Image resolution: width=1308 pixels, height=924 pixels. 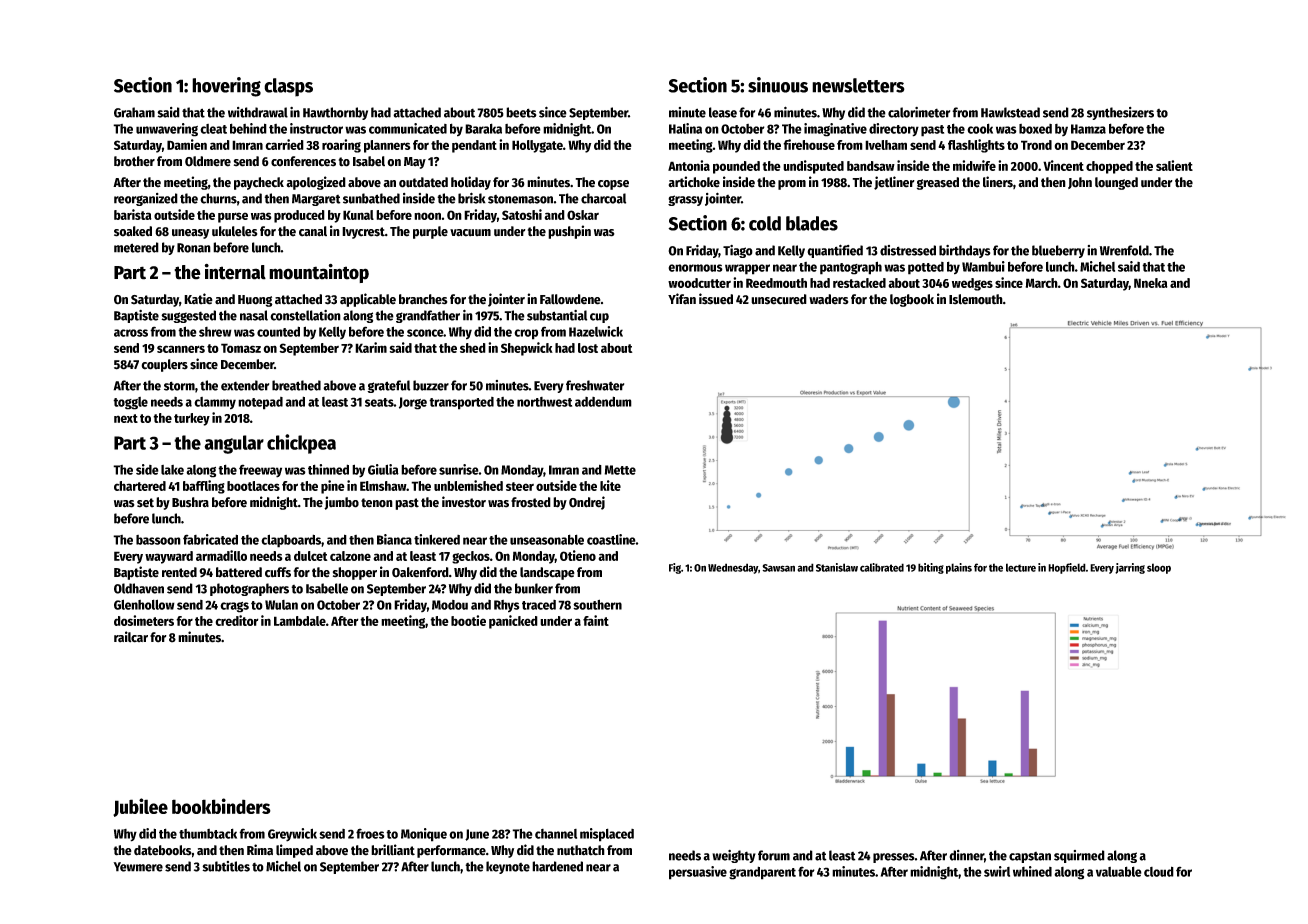 I want to click on Yifan, so click(x=682, y=299).
